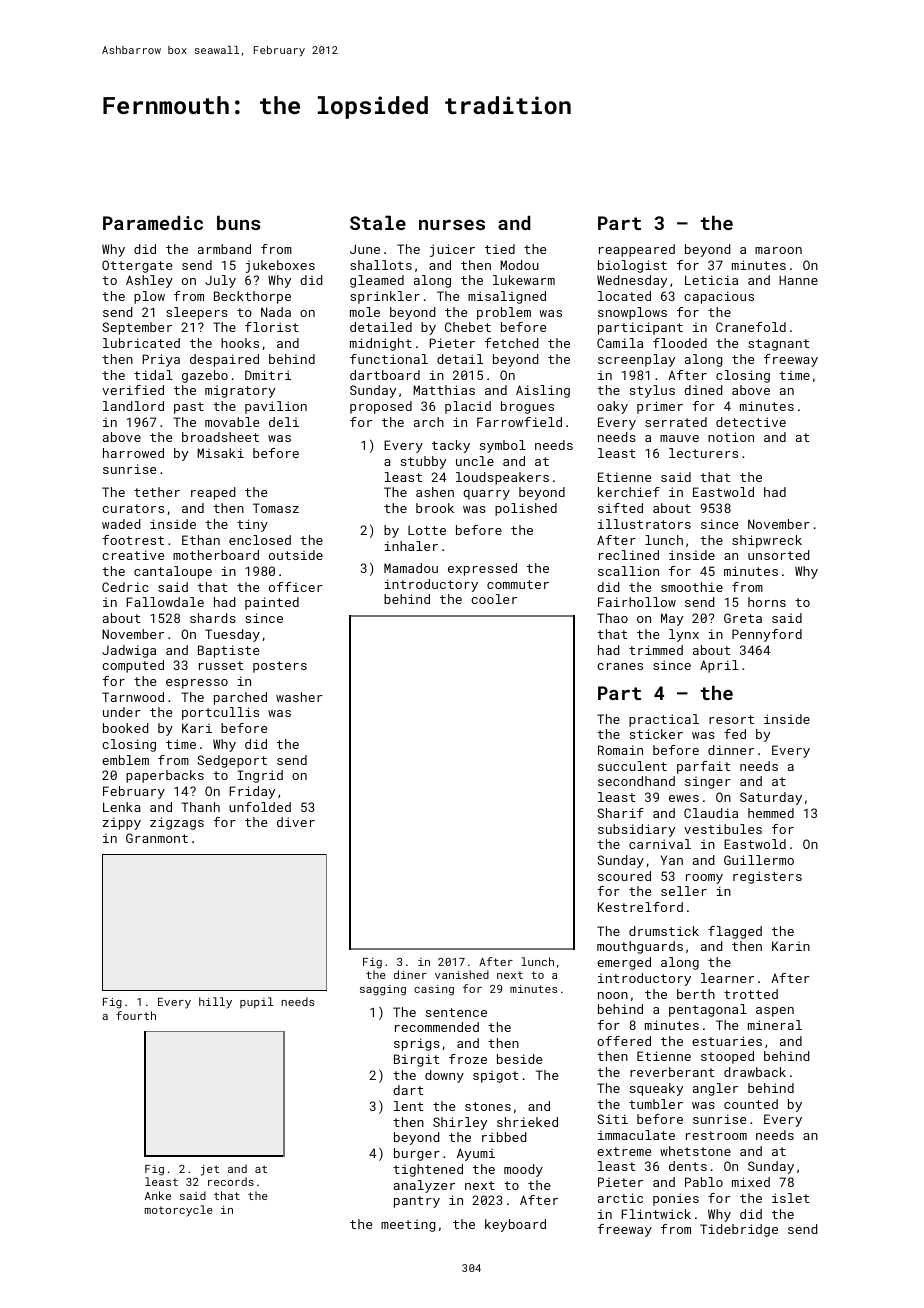  Describe the element at coordinates (136, 1015) in the document. I see `fourth` at that location.
